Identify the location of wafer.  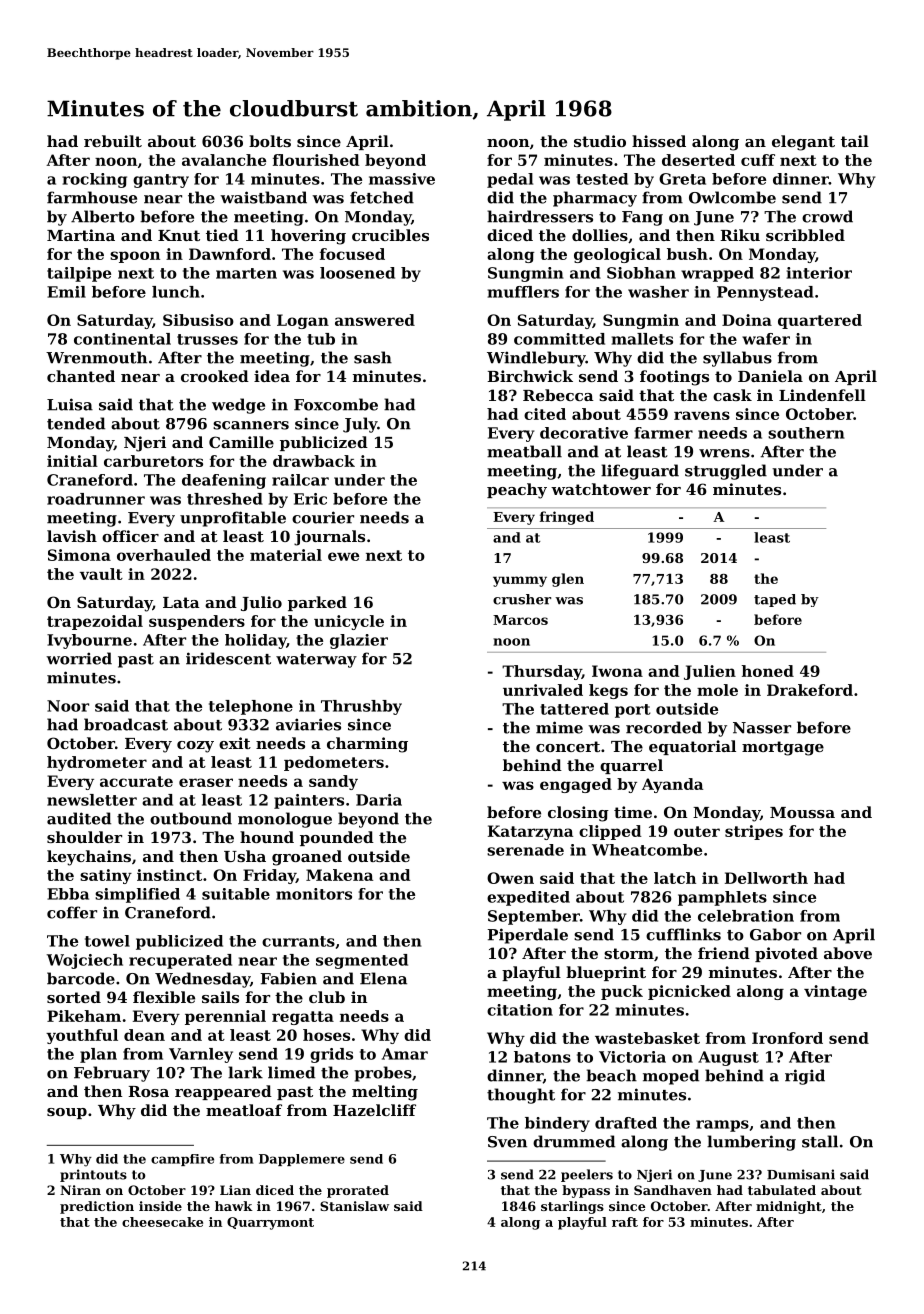
(766, 339).
